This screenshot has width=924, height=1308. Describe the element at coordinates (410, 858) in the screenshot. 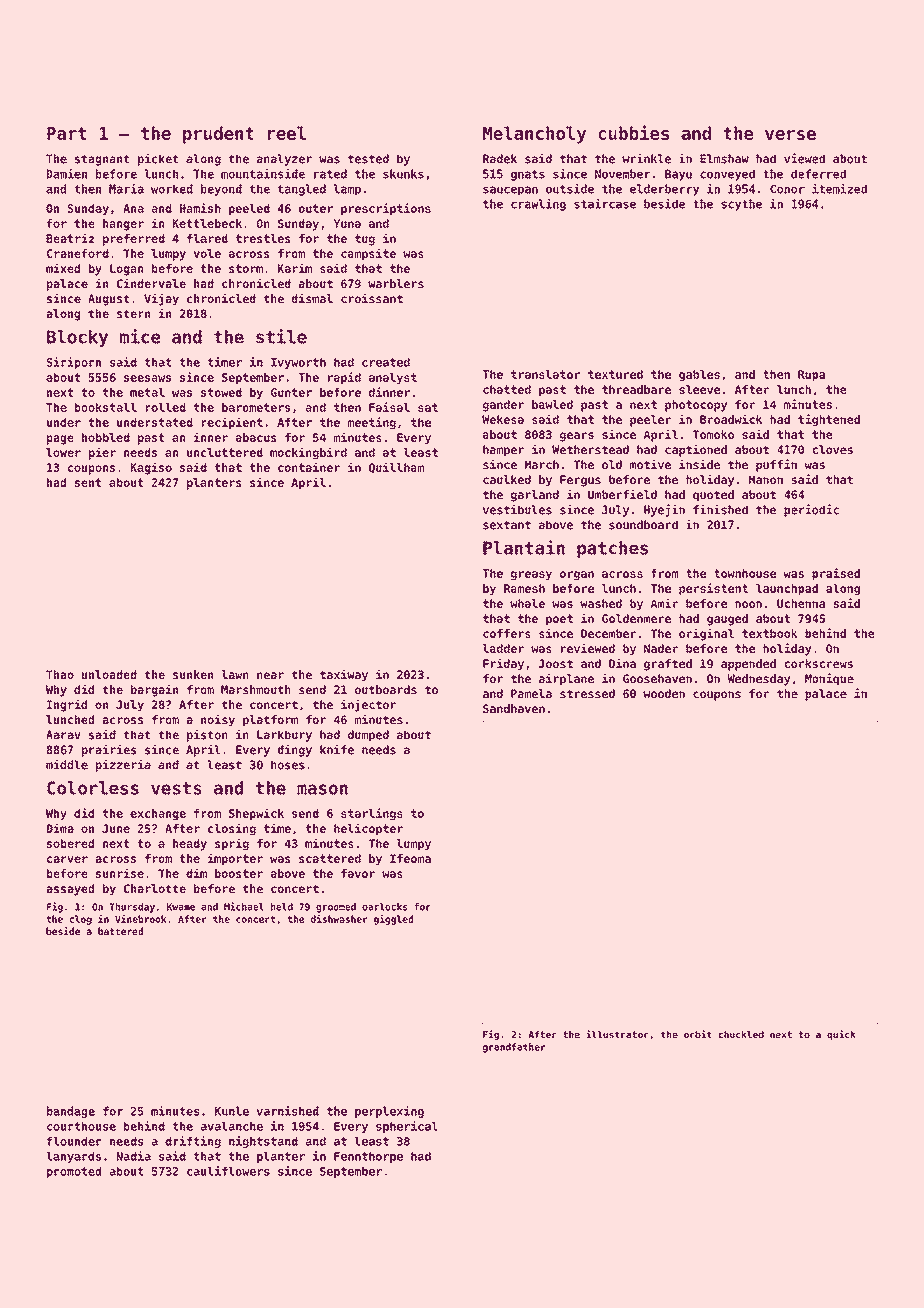

I see `Ifeoma` at that location.
